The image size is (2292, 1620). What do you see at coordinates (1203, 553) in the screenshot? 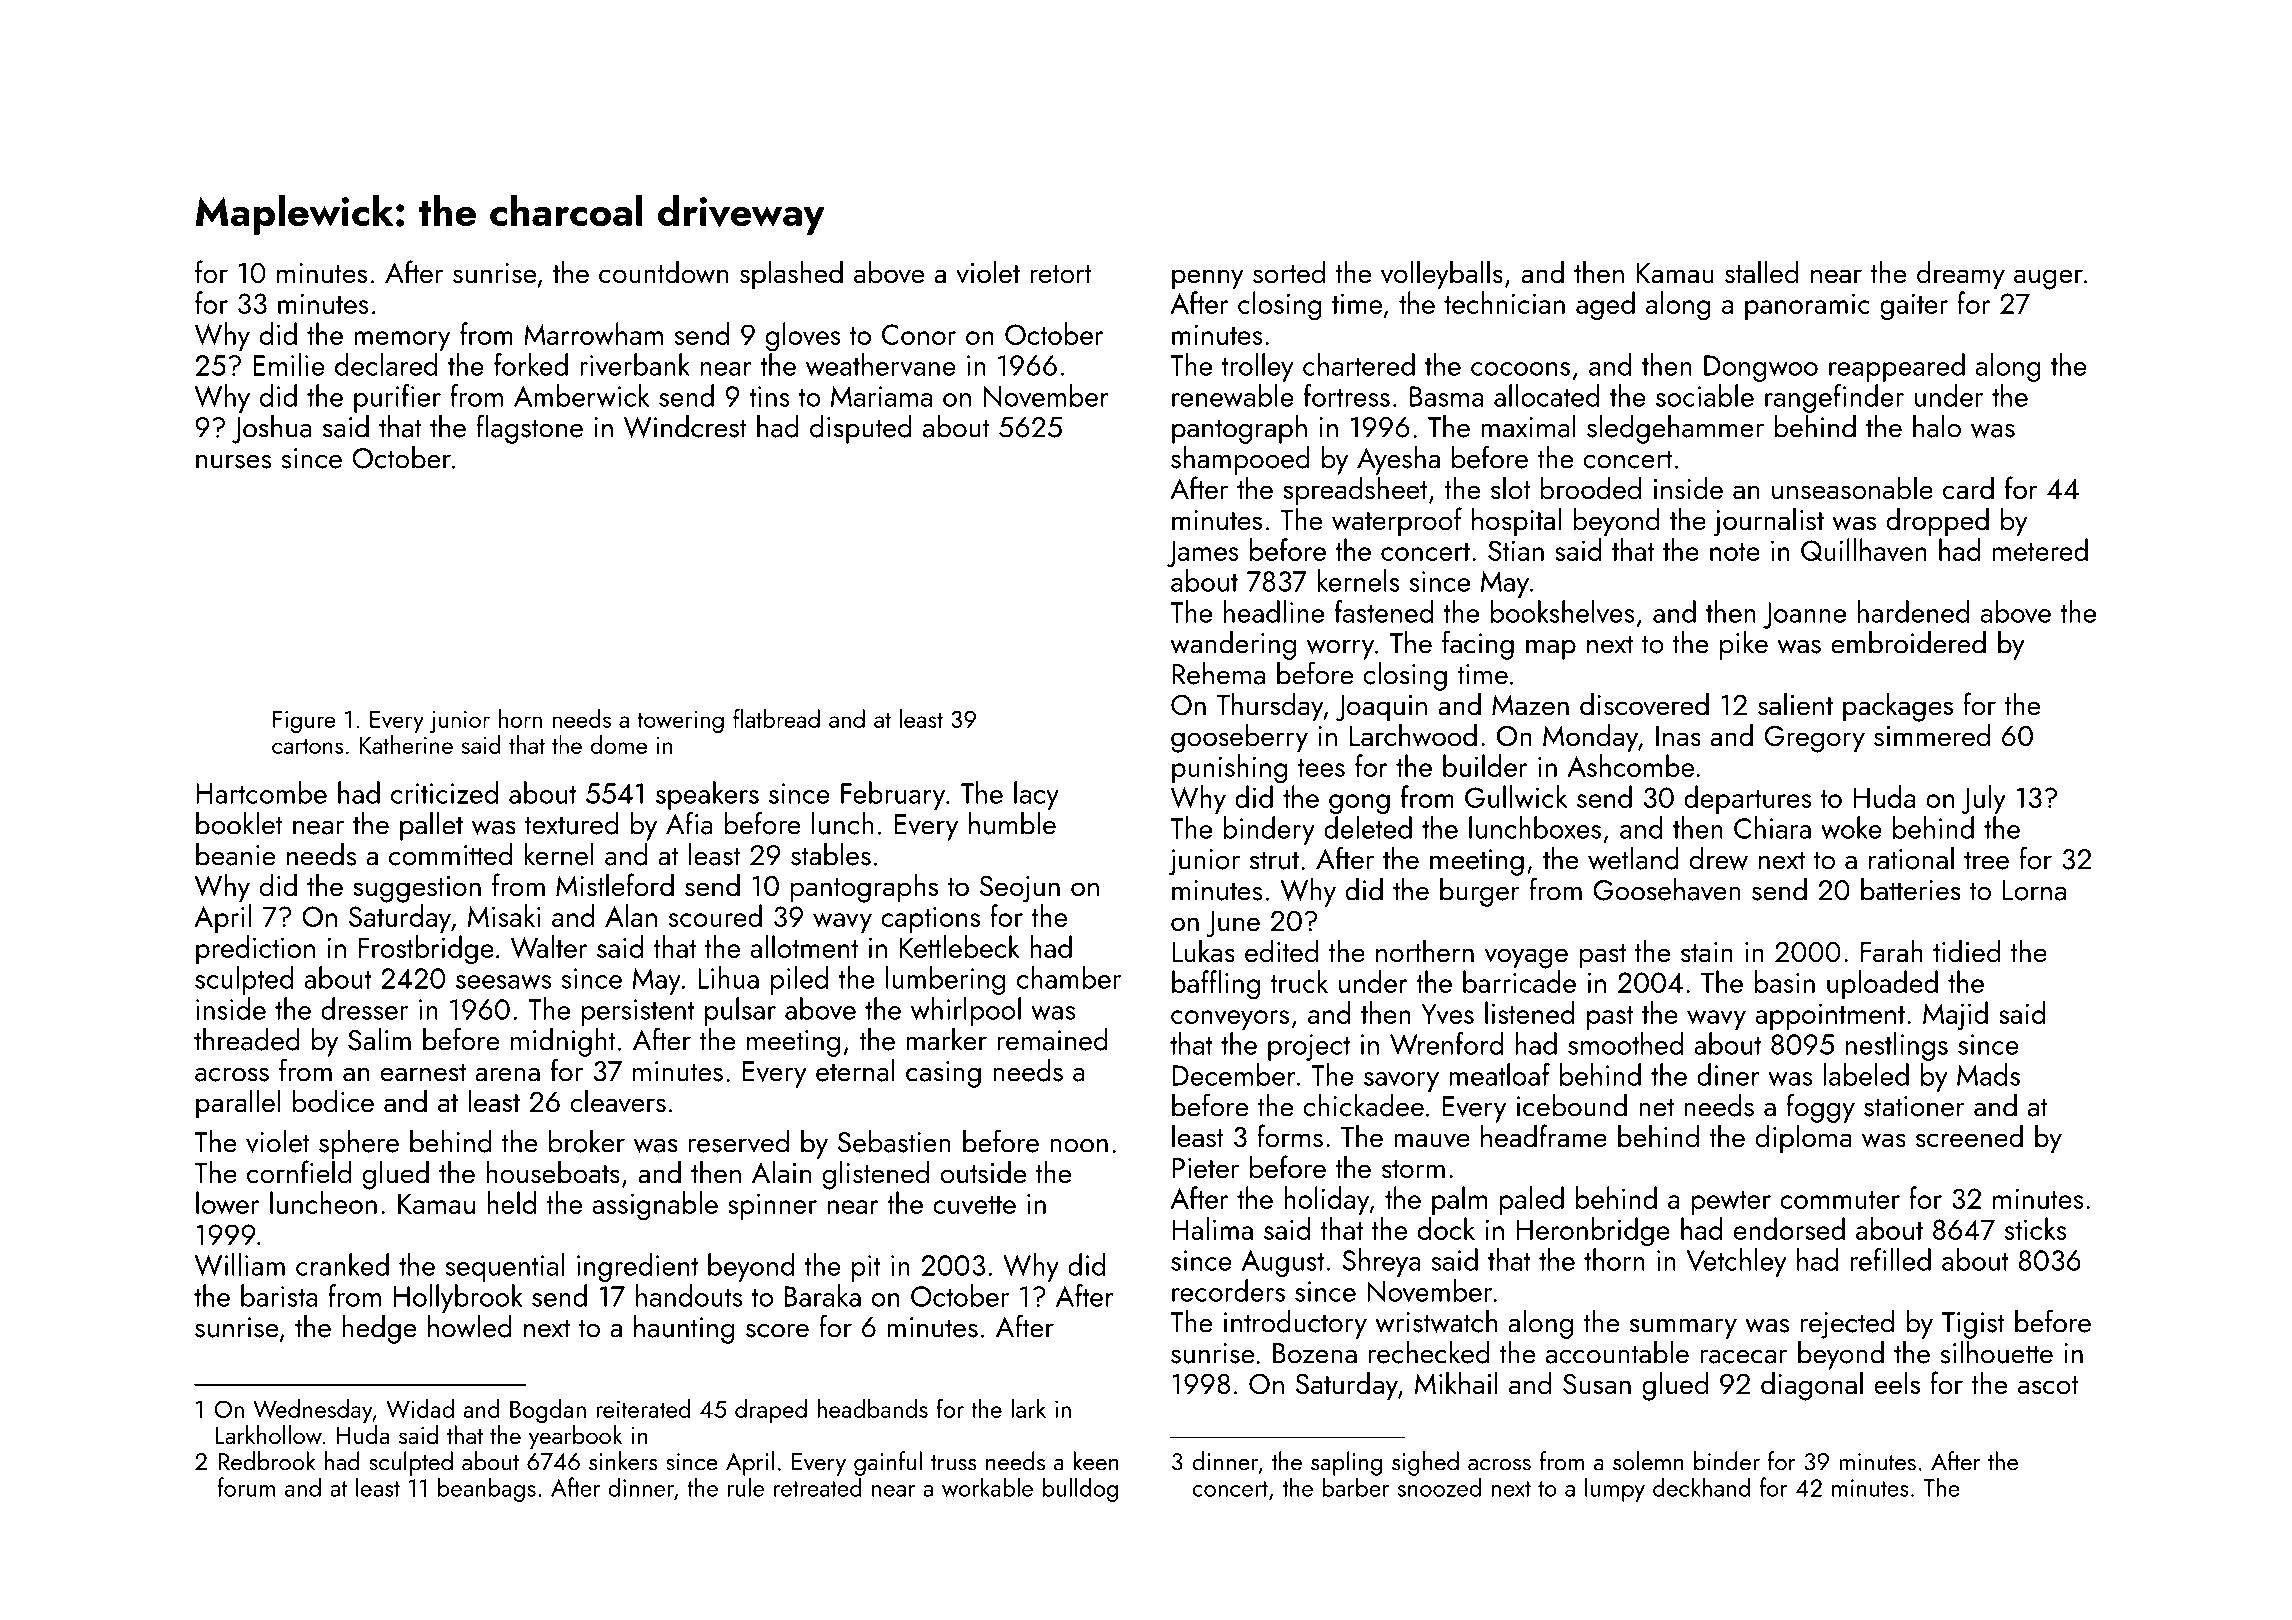
I see `James` at bounding box center [1203, 553].
